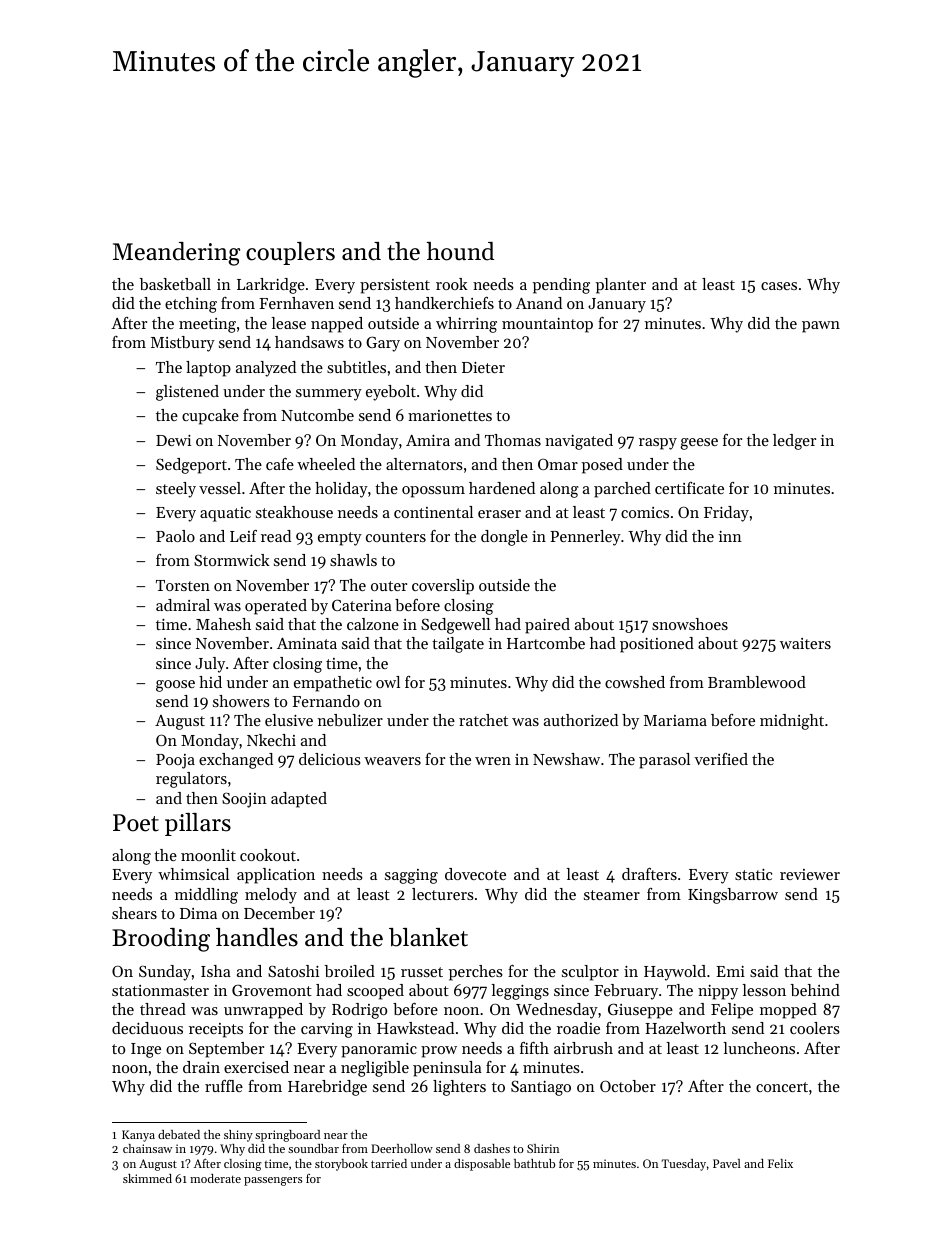  What do you see at coordinates (805, 643) in the document?
I see `waiters` at bounding box center [805, 643].
